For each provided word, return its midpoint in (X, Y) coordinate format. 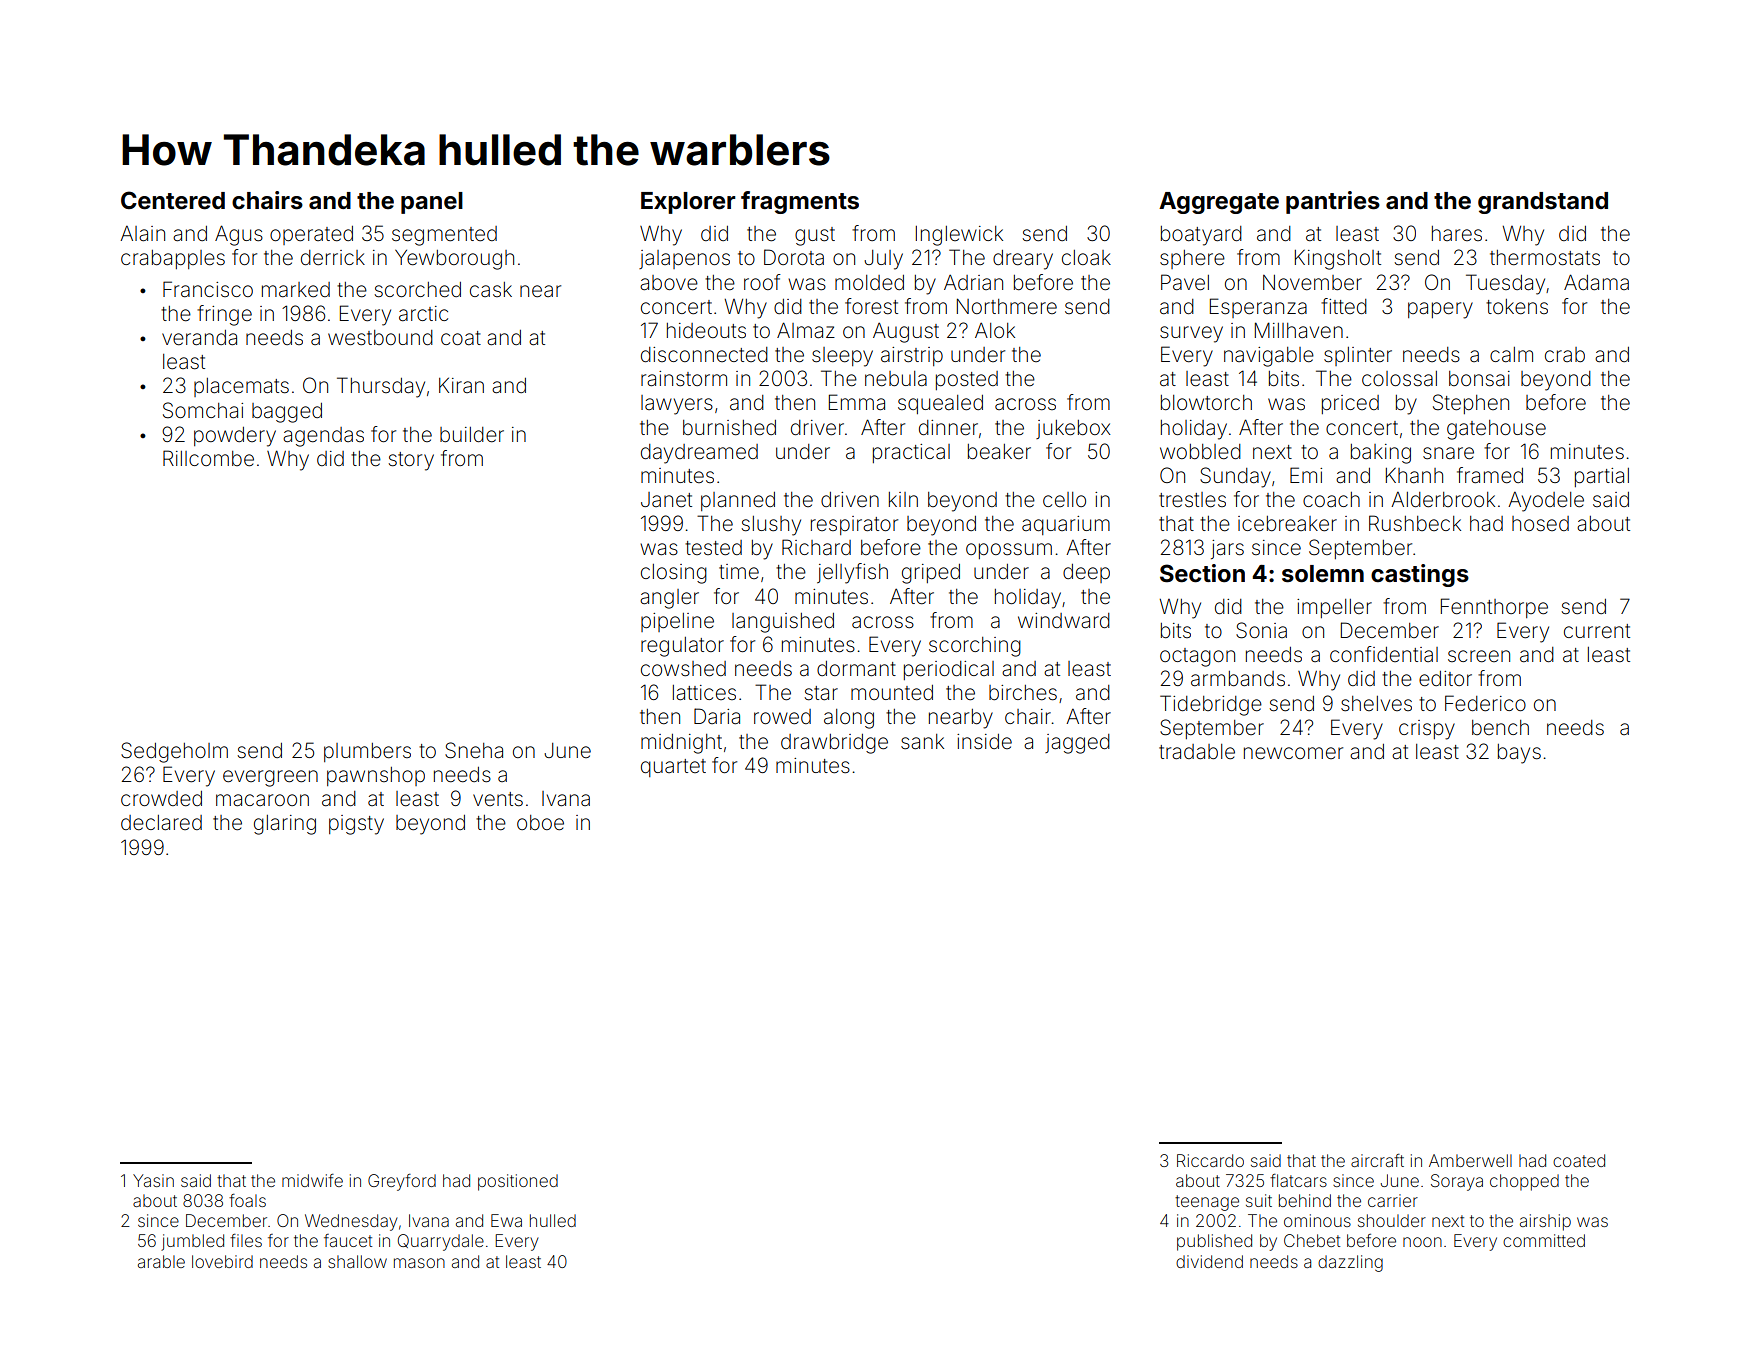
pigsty (356, 825)
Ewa (506, 1220)
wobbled (1200, 452)
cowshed (683, 669)
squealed (940, 404)
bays (1519, 754)
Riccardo (1210, 1160)
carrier (1393, 1200)
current (1597, 631)
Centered (173, 200)
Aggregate (1219, 203)
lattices (704, 692)
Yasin (153, 1180)
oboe (540, 823)
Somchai (203, 410)
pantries (1333, 202)
